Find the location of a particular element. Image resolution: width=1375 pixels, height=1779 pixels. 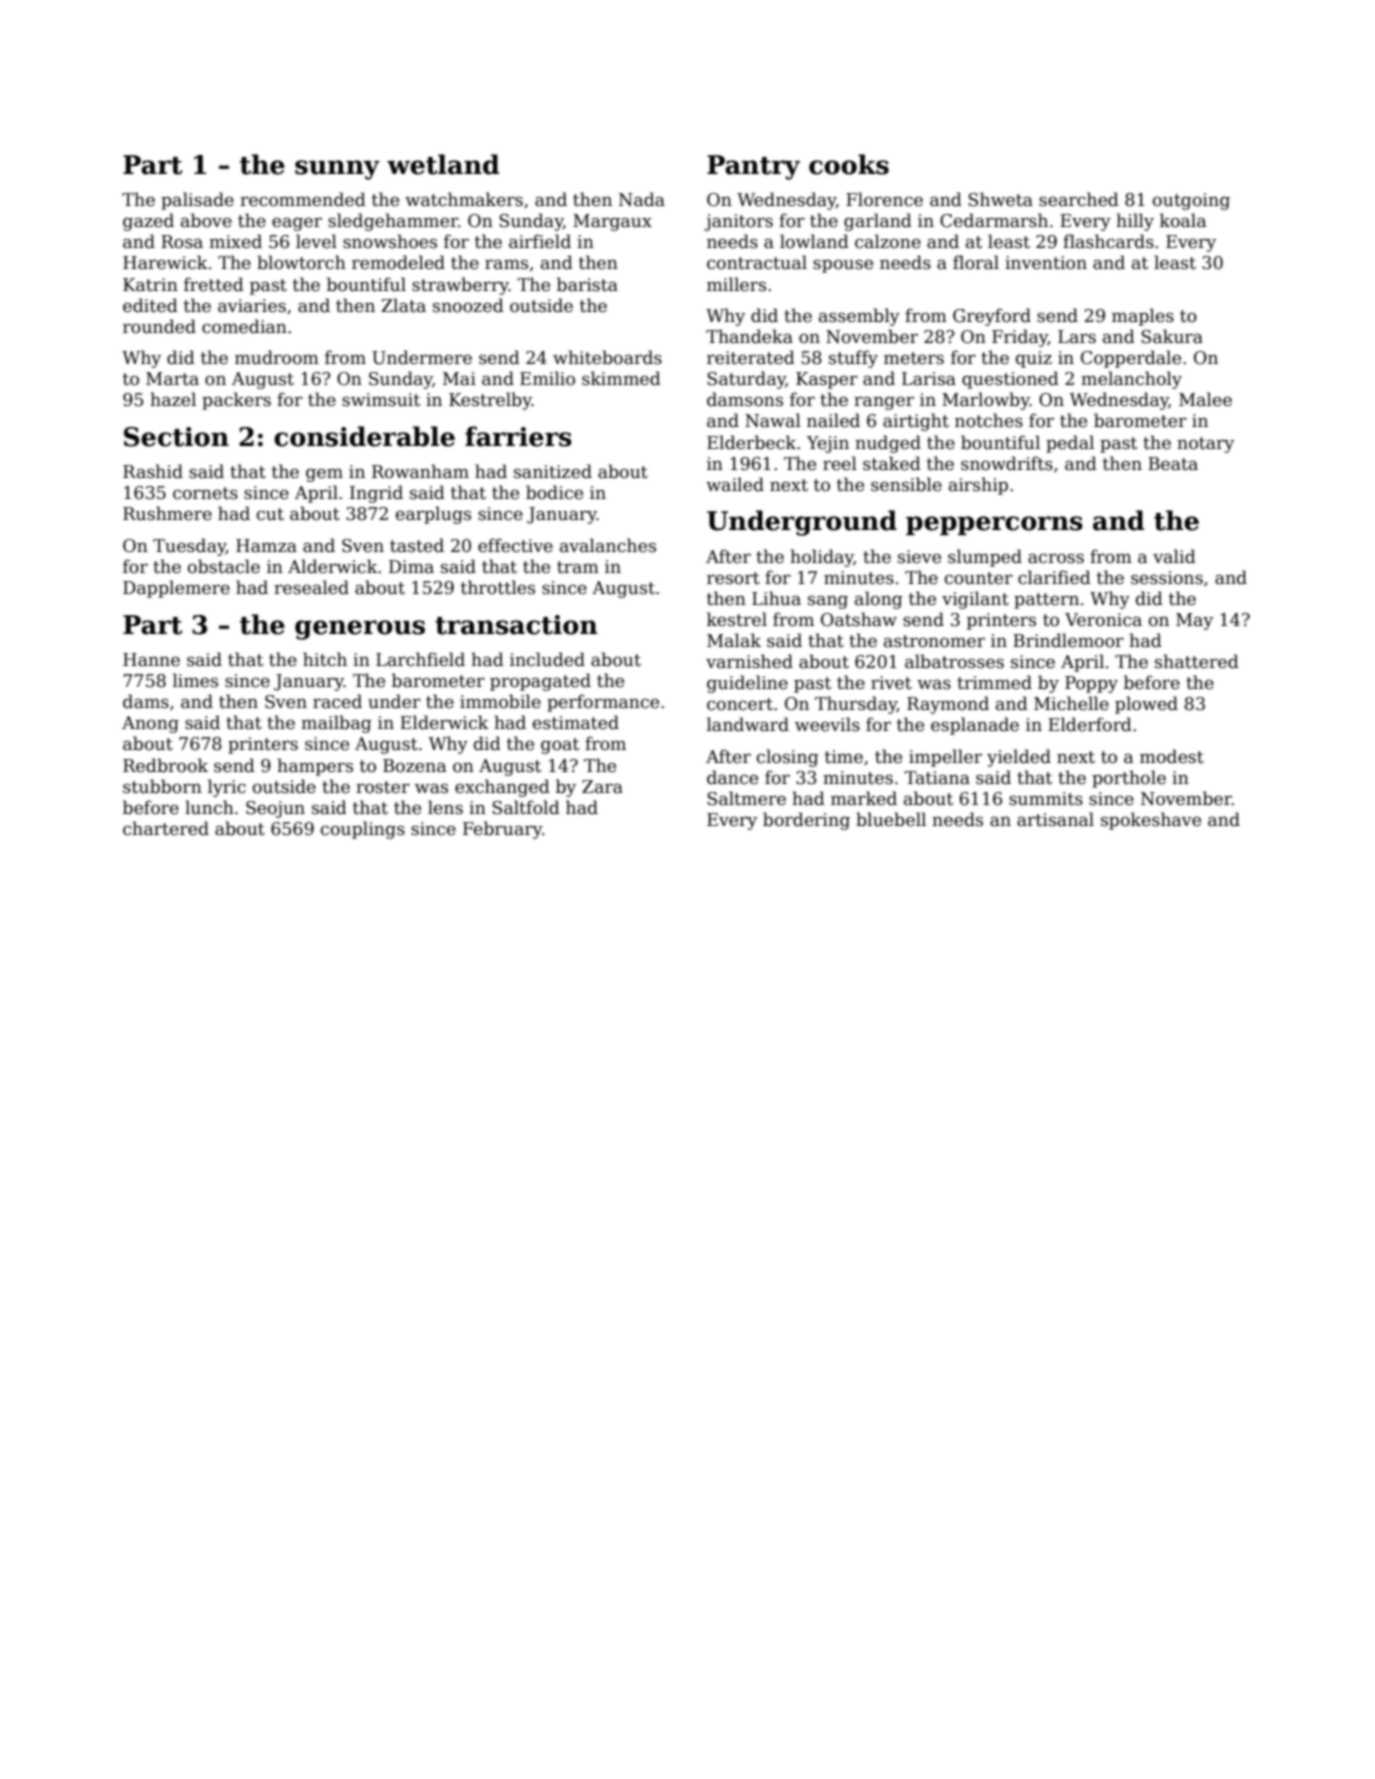

Saltmere is located at coordinates (746, 798).
